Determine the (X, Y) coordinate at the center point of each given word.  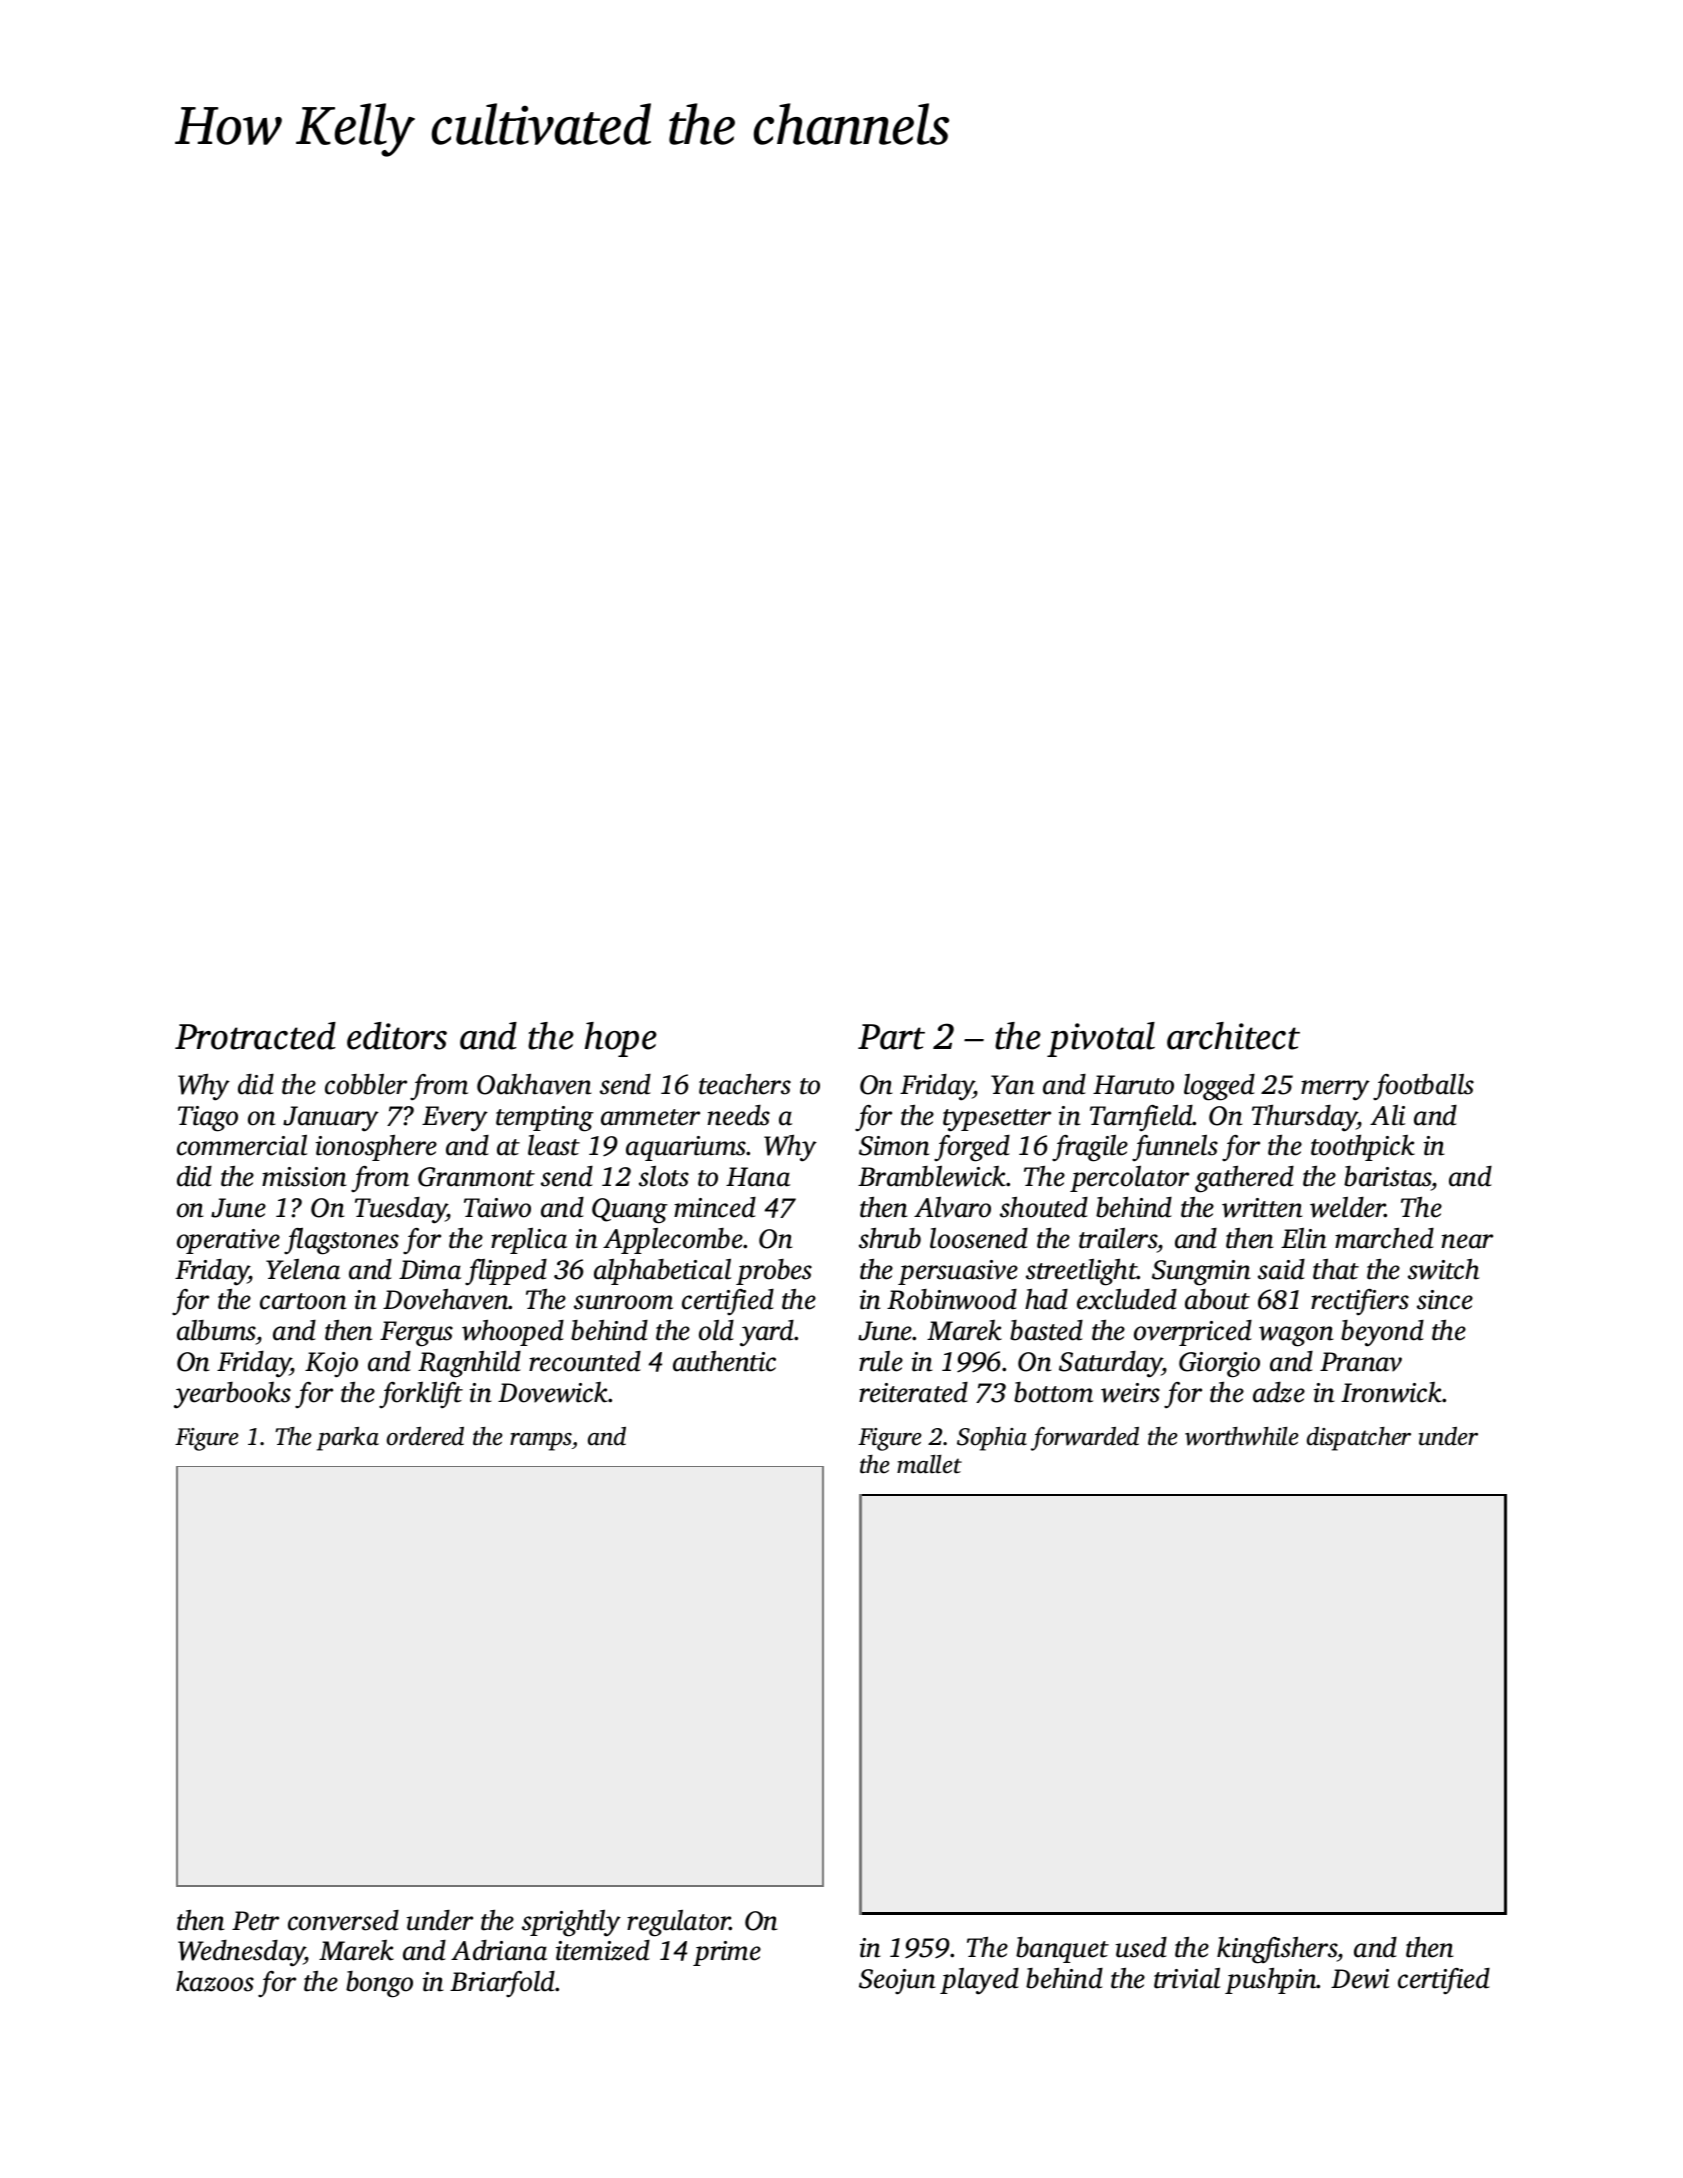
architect (1233, 1036)
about (1217, 1299)
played (979, 1981)
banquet (1062, 1950)
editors (397, 1036)
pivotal (1101, 1039)
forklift (421, 1395)
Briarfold (503, 1984)
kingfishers (1277, 1950)
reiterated (913, 1392)
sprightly (571, 1923)
